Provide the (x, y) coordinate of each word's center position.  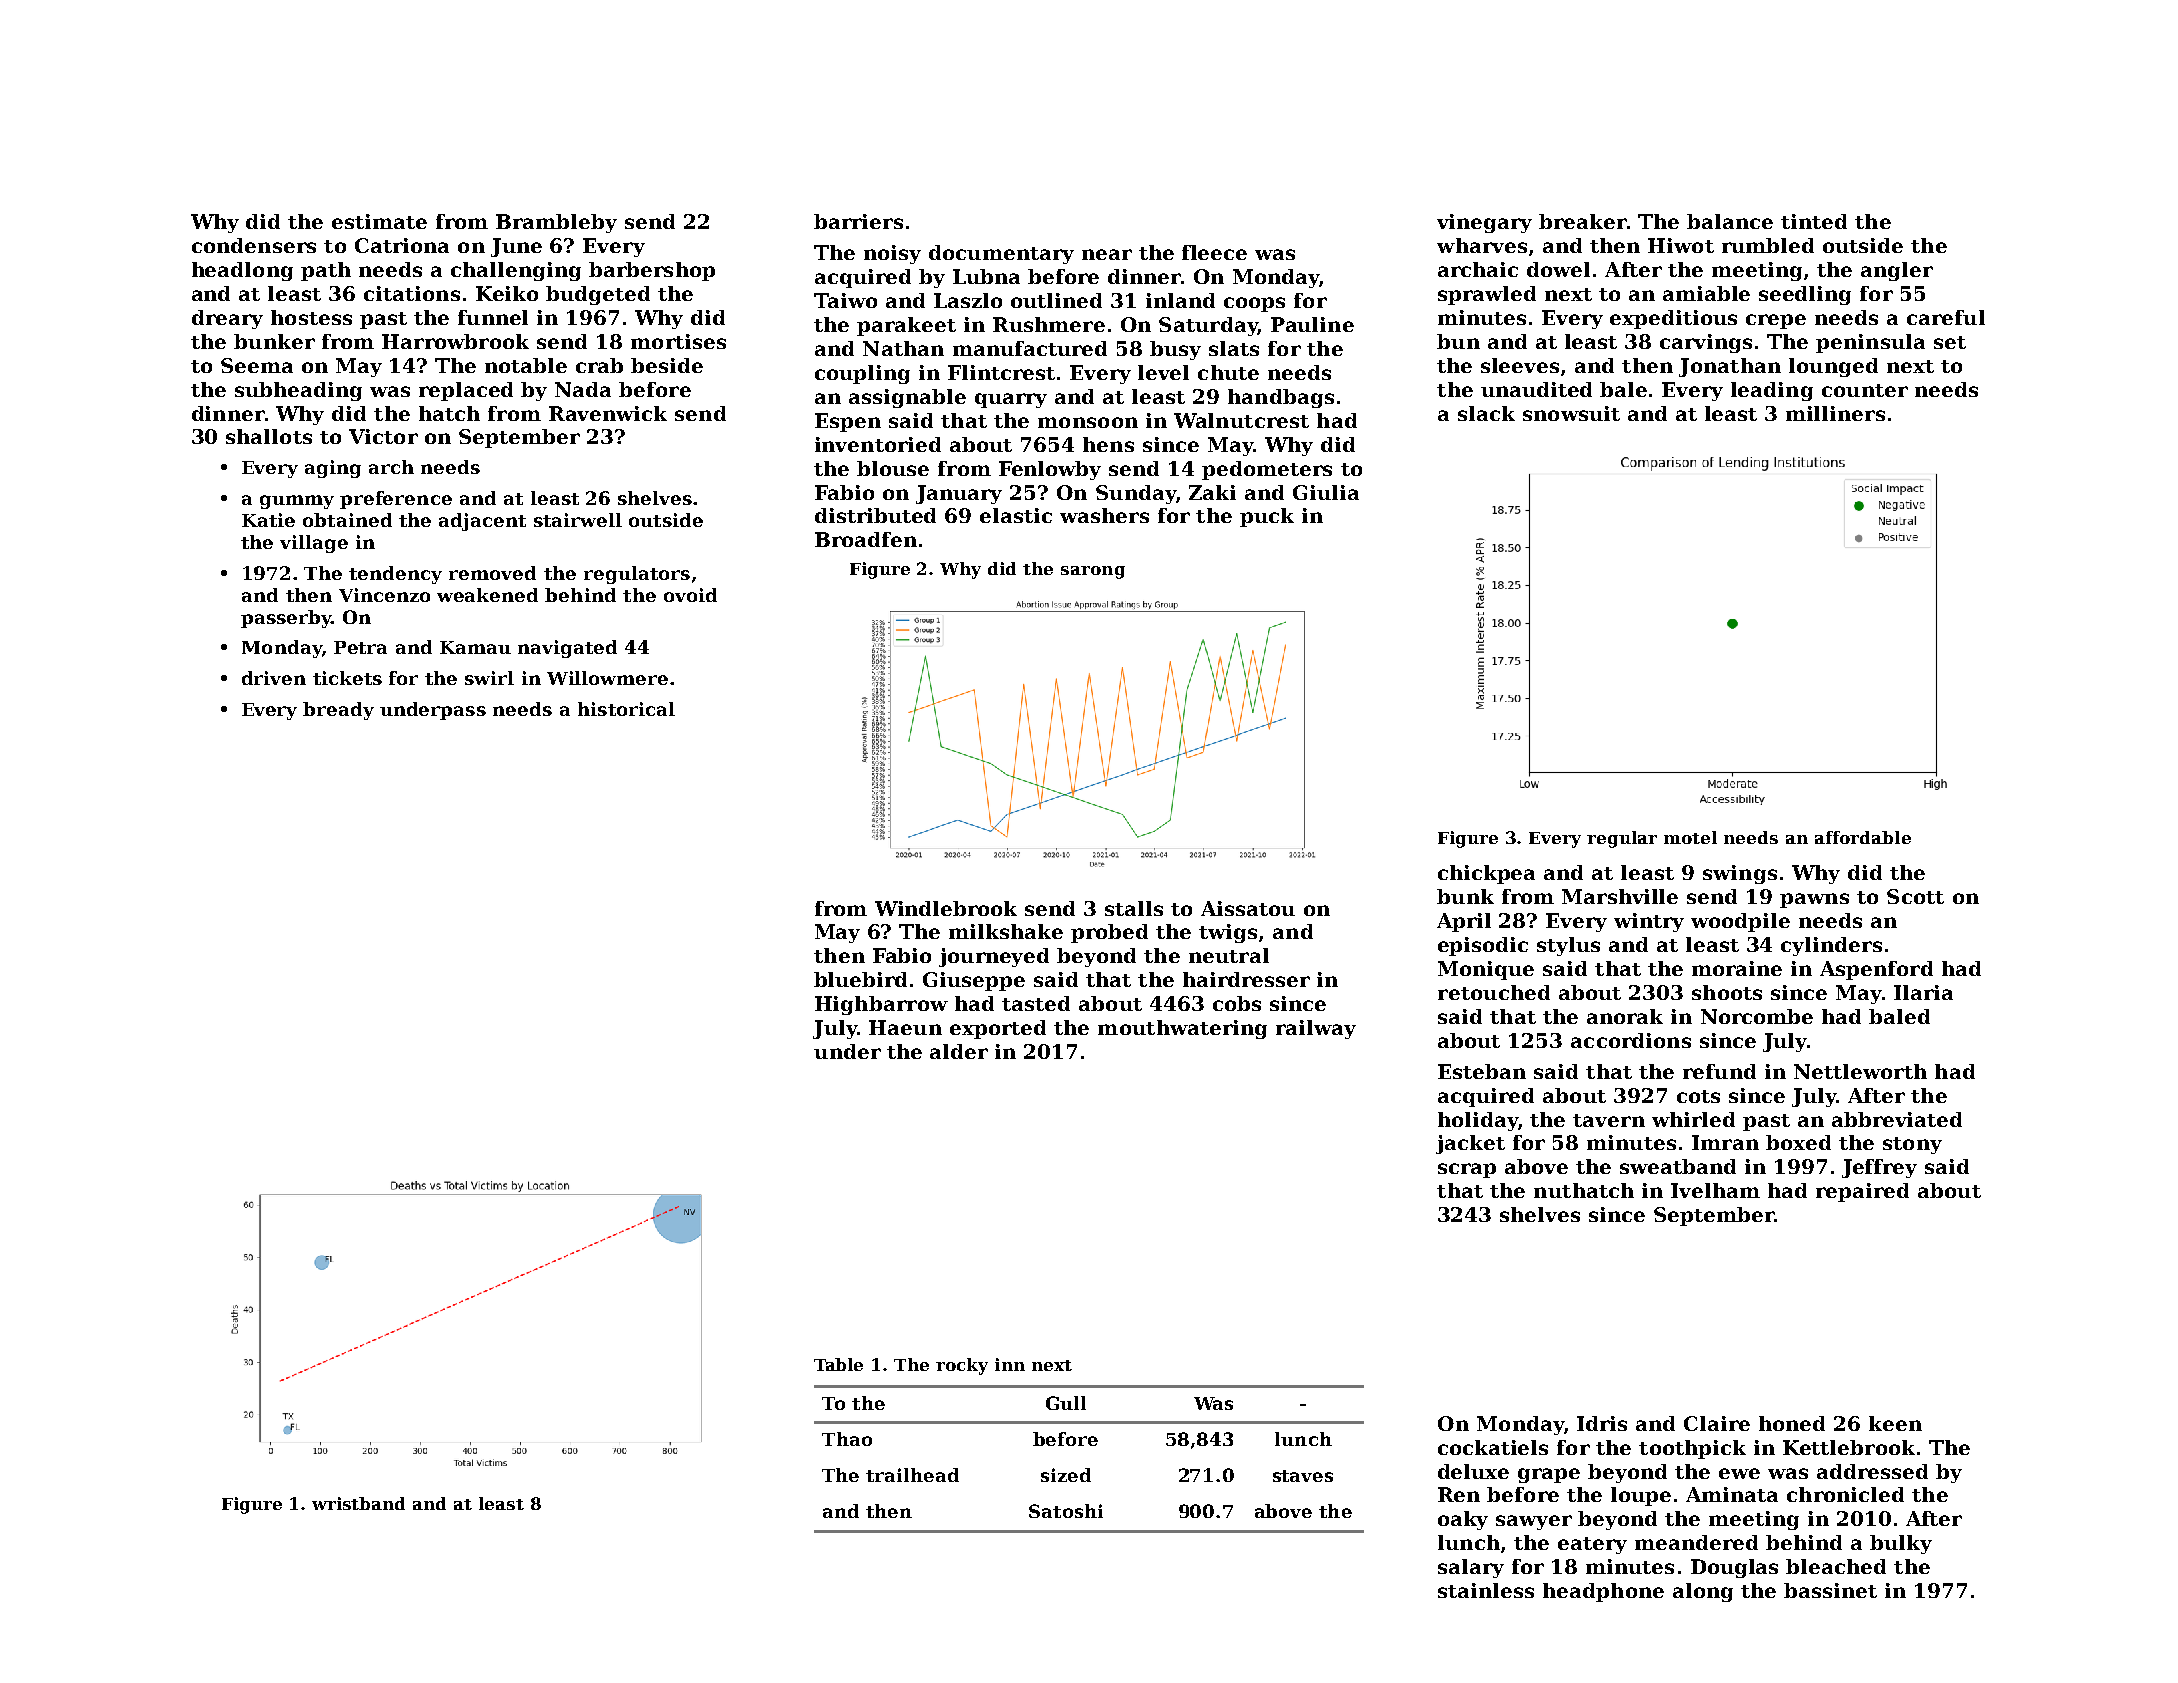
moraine (1737, 968)
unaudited (1536, 389)
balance (1730, 221)
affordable (1863, 837)
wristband (358, 1503)
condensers (254, 245)
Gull (1066, 1403)
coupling (862, 374)
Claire (1717, 1423)
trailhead (912, 1475)
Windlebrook (946, 908)
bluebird (860, 979)
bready (338, 711)
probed (1109, 933)
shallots (269, 436)
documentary (1001, 254)
